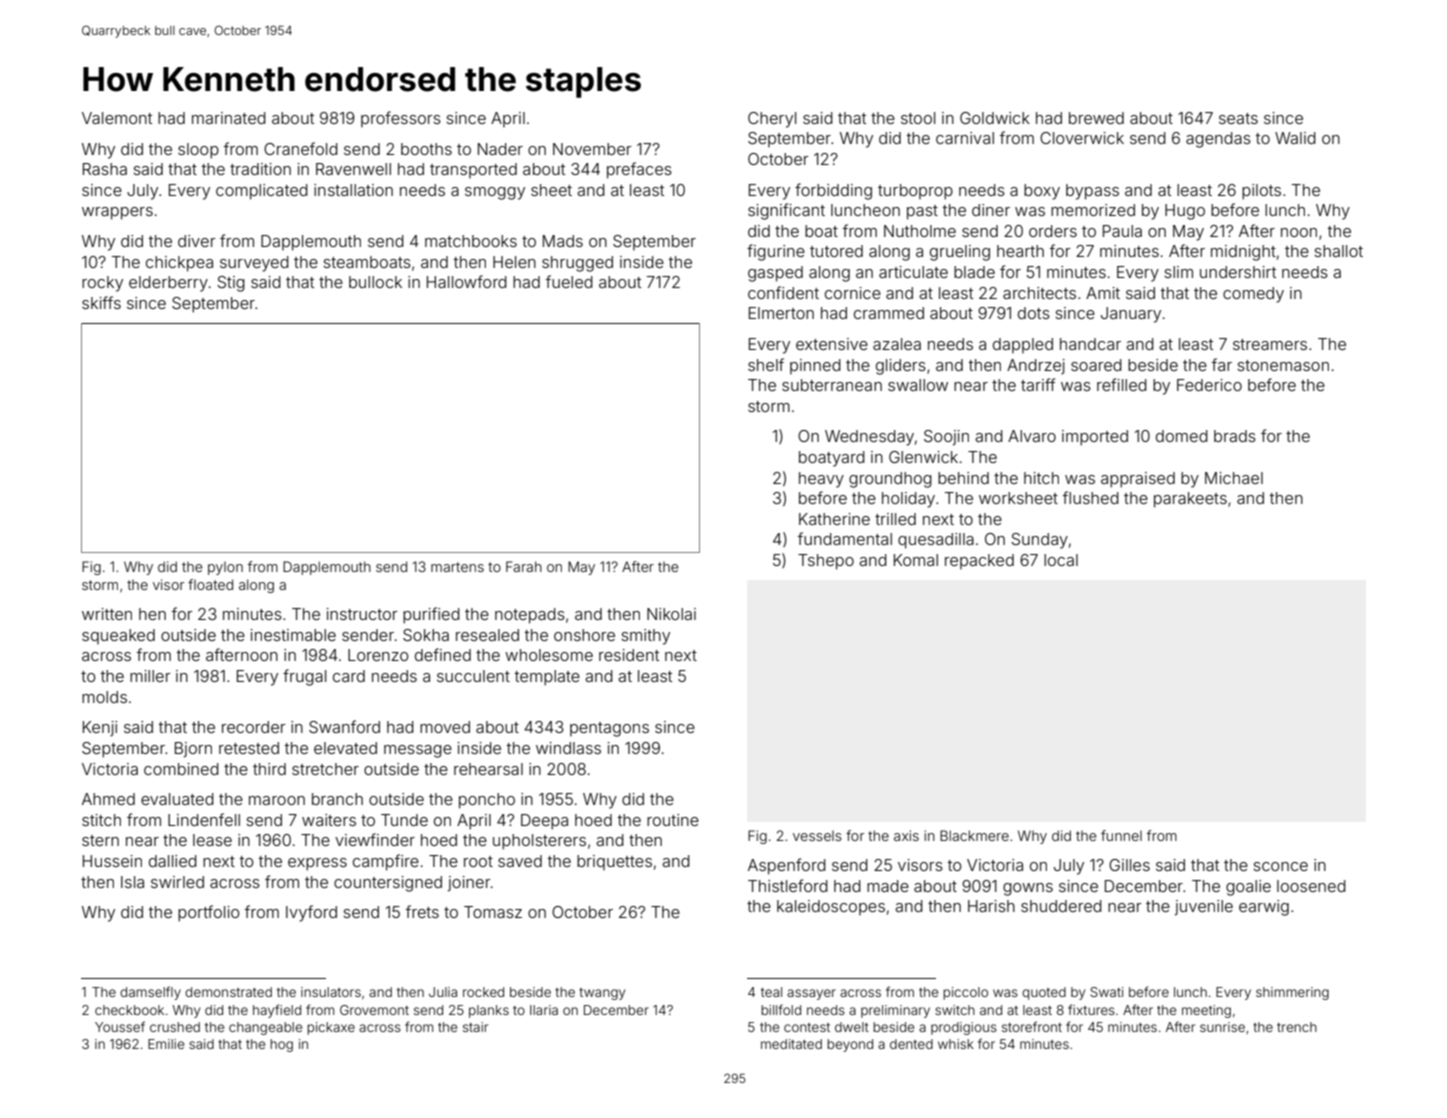 This document has width=1447, height=1118. Describe the element at coordinates (1053, 231) in the document. I see `orders` at that location.
